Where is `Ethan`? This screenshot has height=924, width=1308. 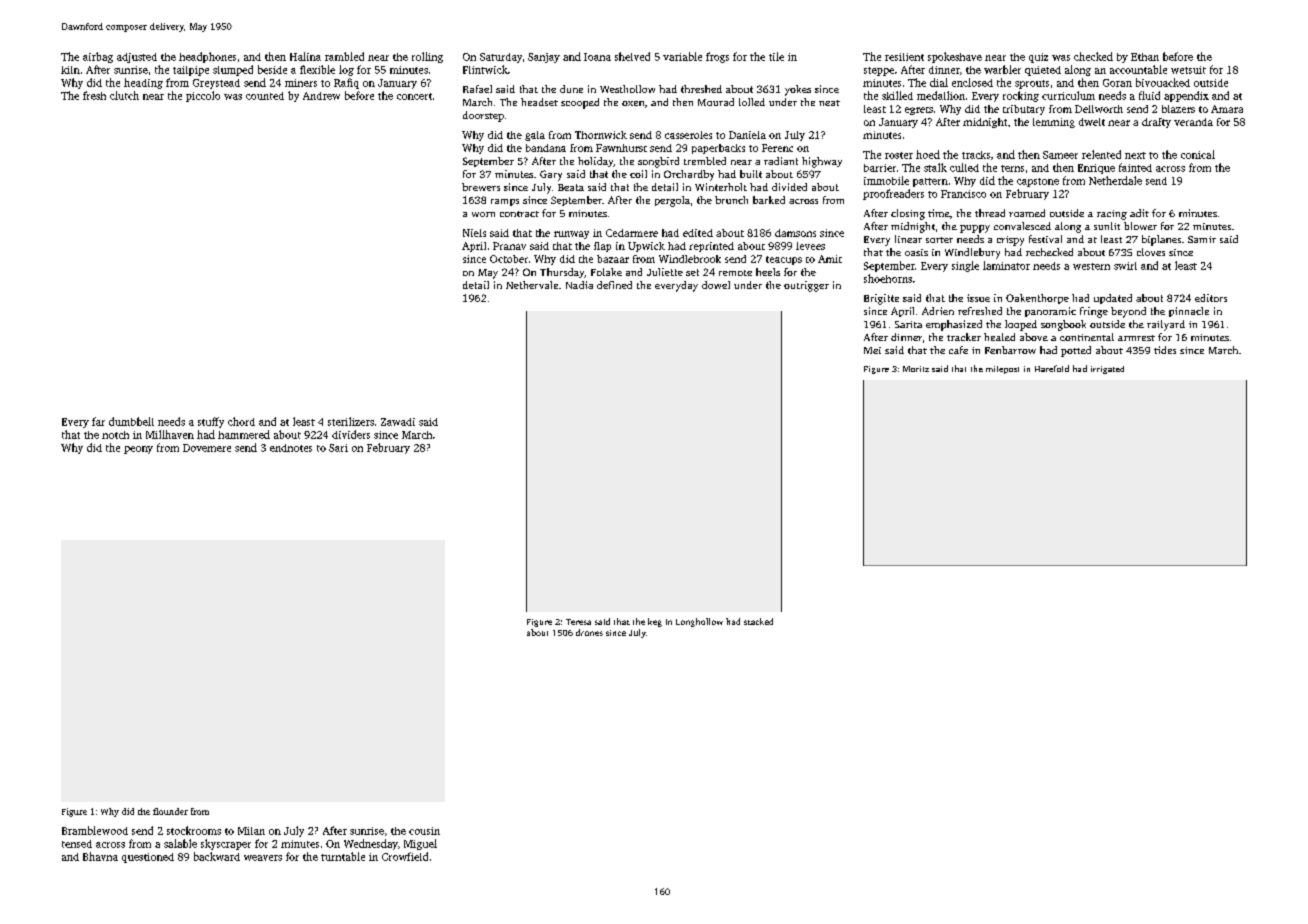 Ethan is located at coordinates (1145, 57).
